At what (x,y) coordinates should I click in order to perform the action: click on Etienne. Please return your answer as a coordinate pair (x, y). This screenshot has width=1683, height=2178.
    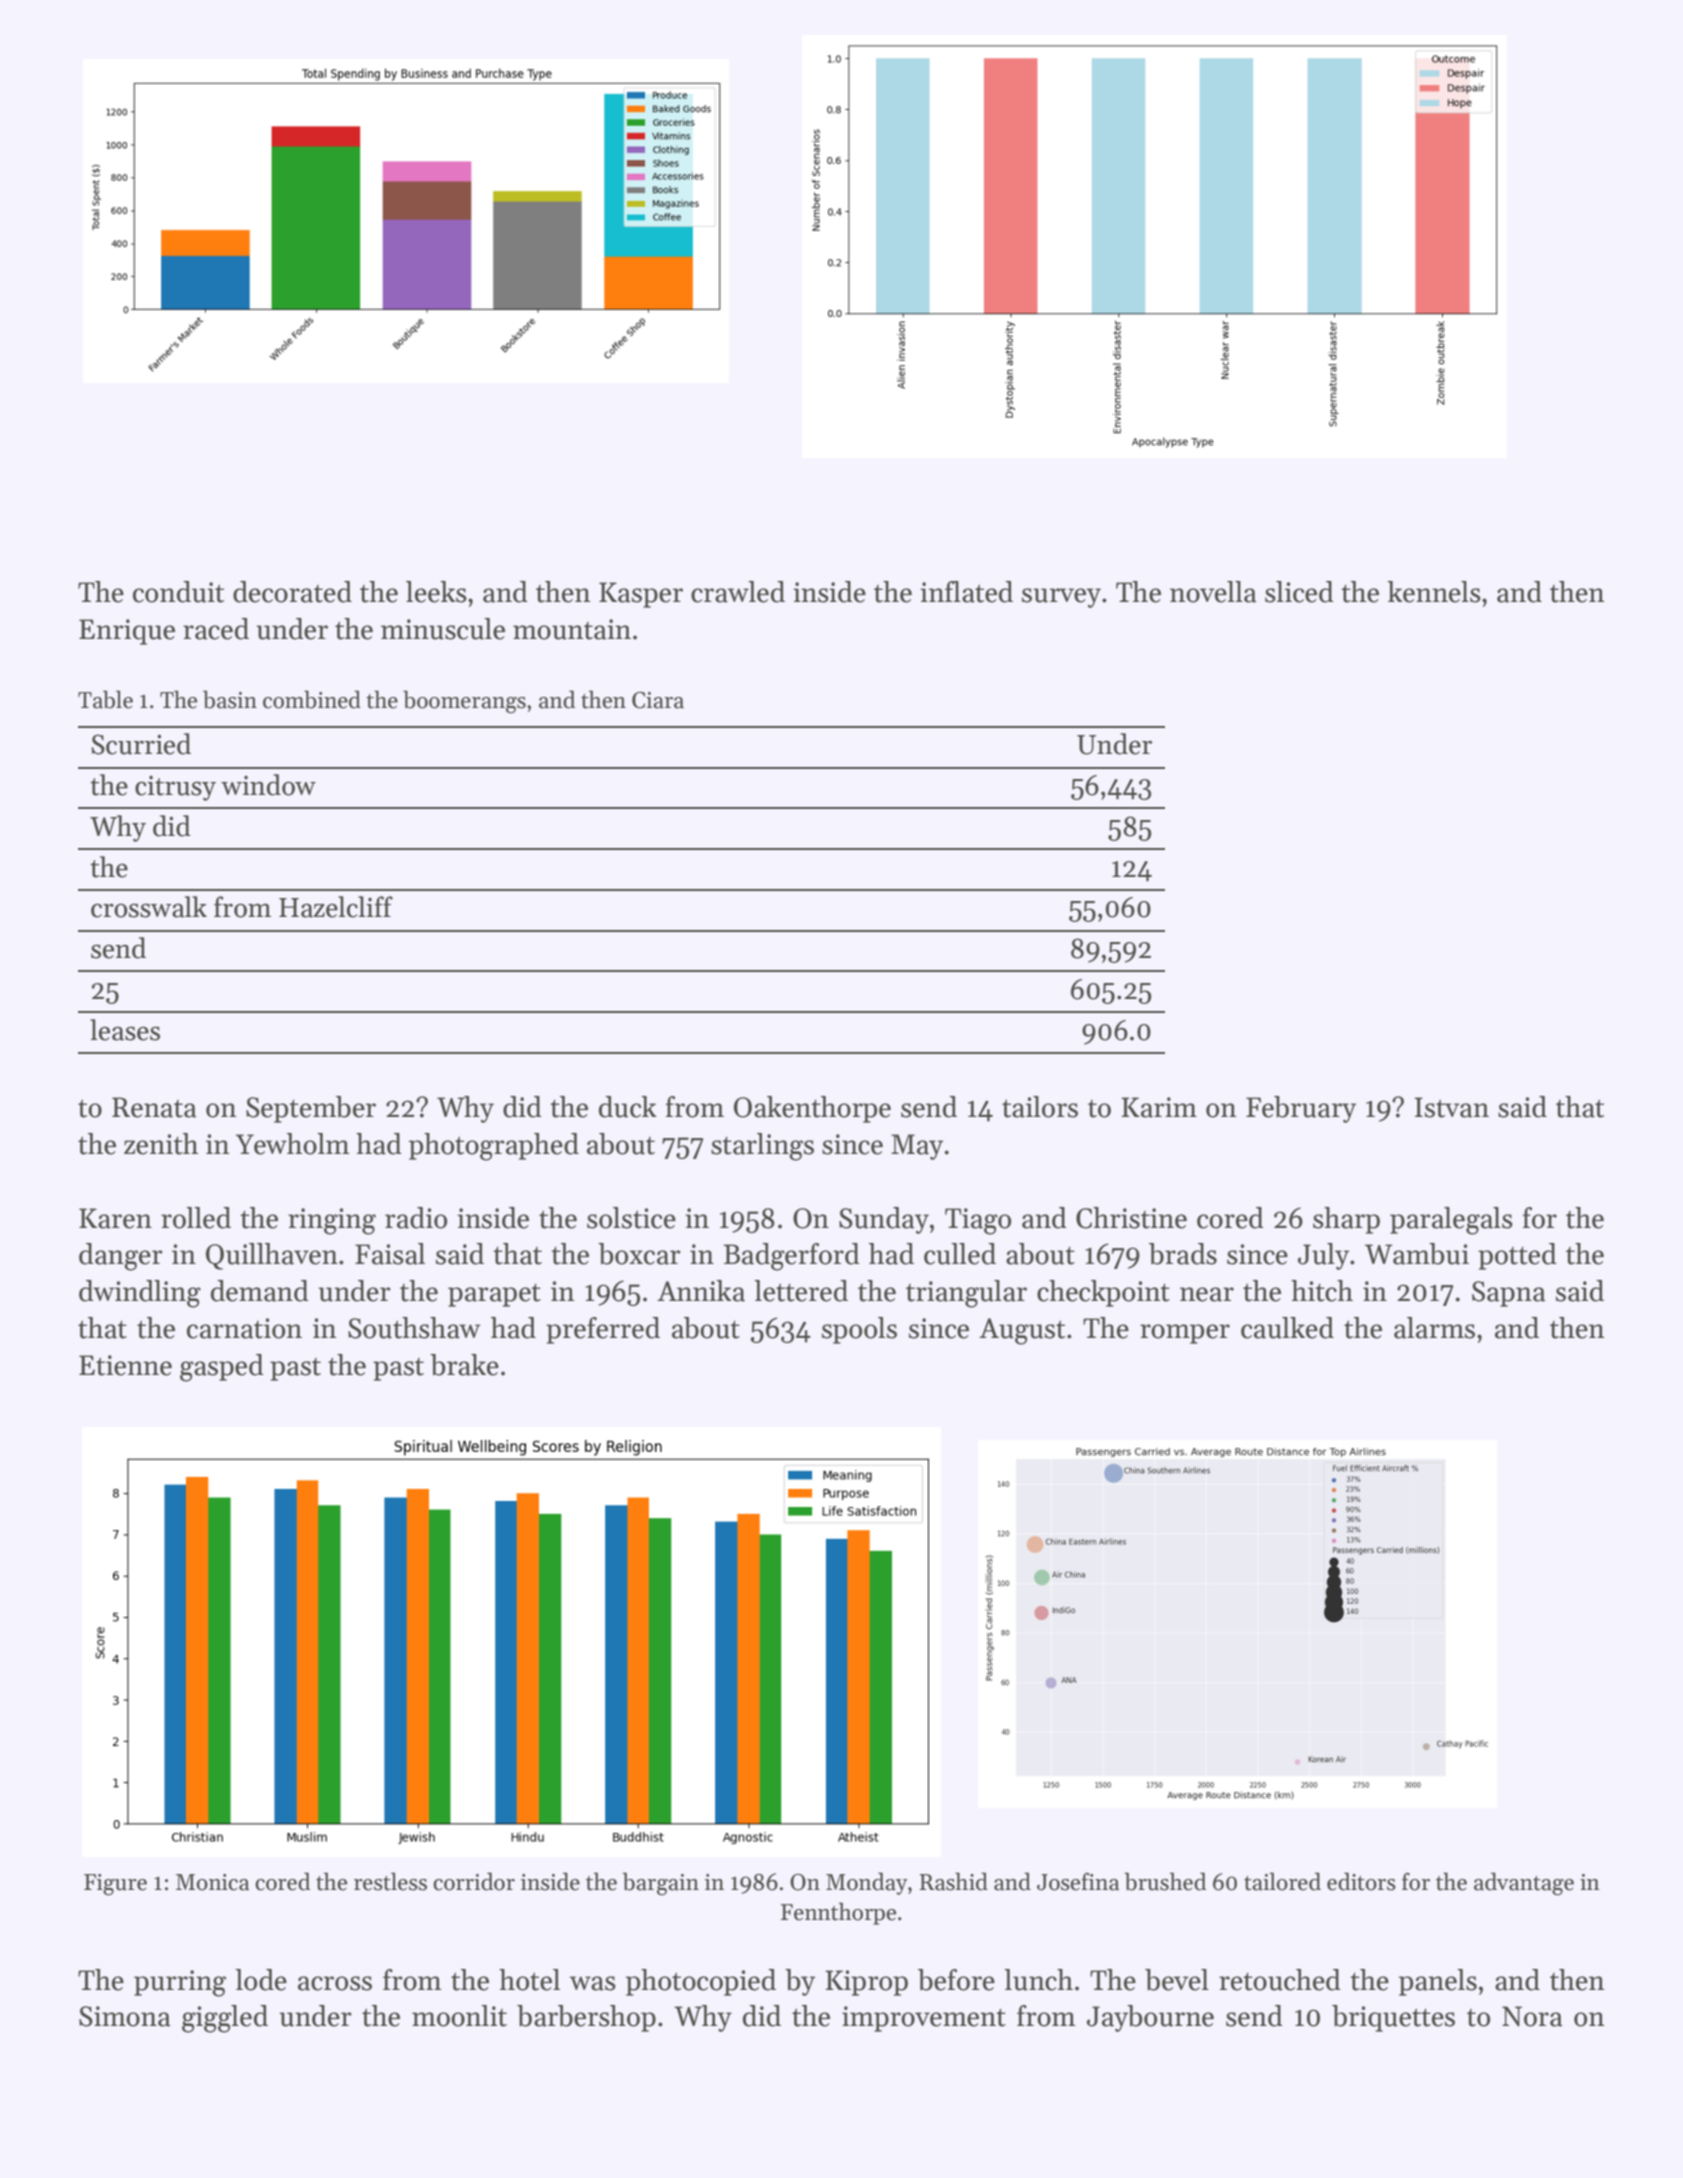
    Looking at the image, I should click on (125, 1365).
